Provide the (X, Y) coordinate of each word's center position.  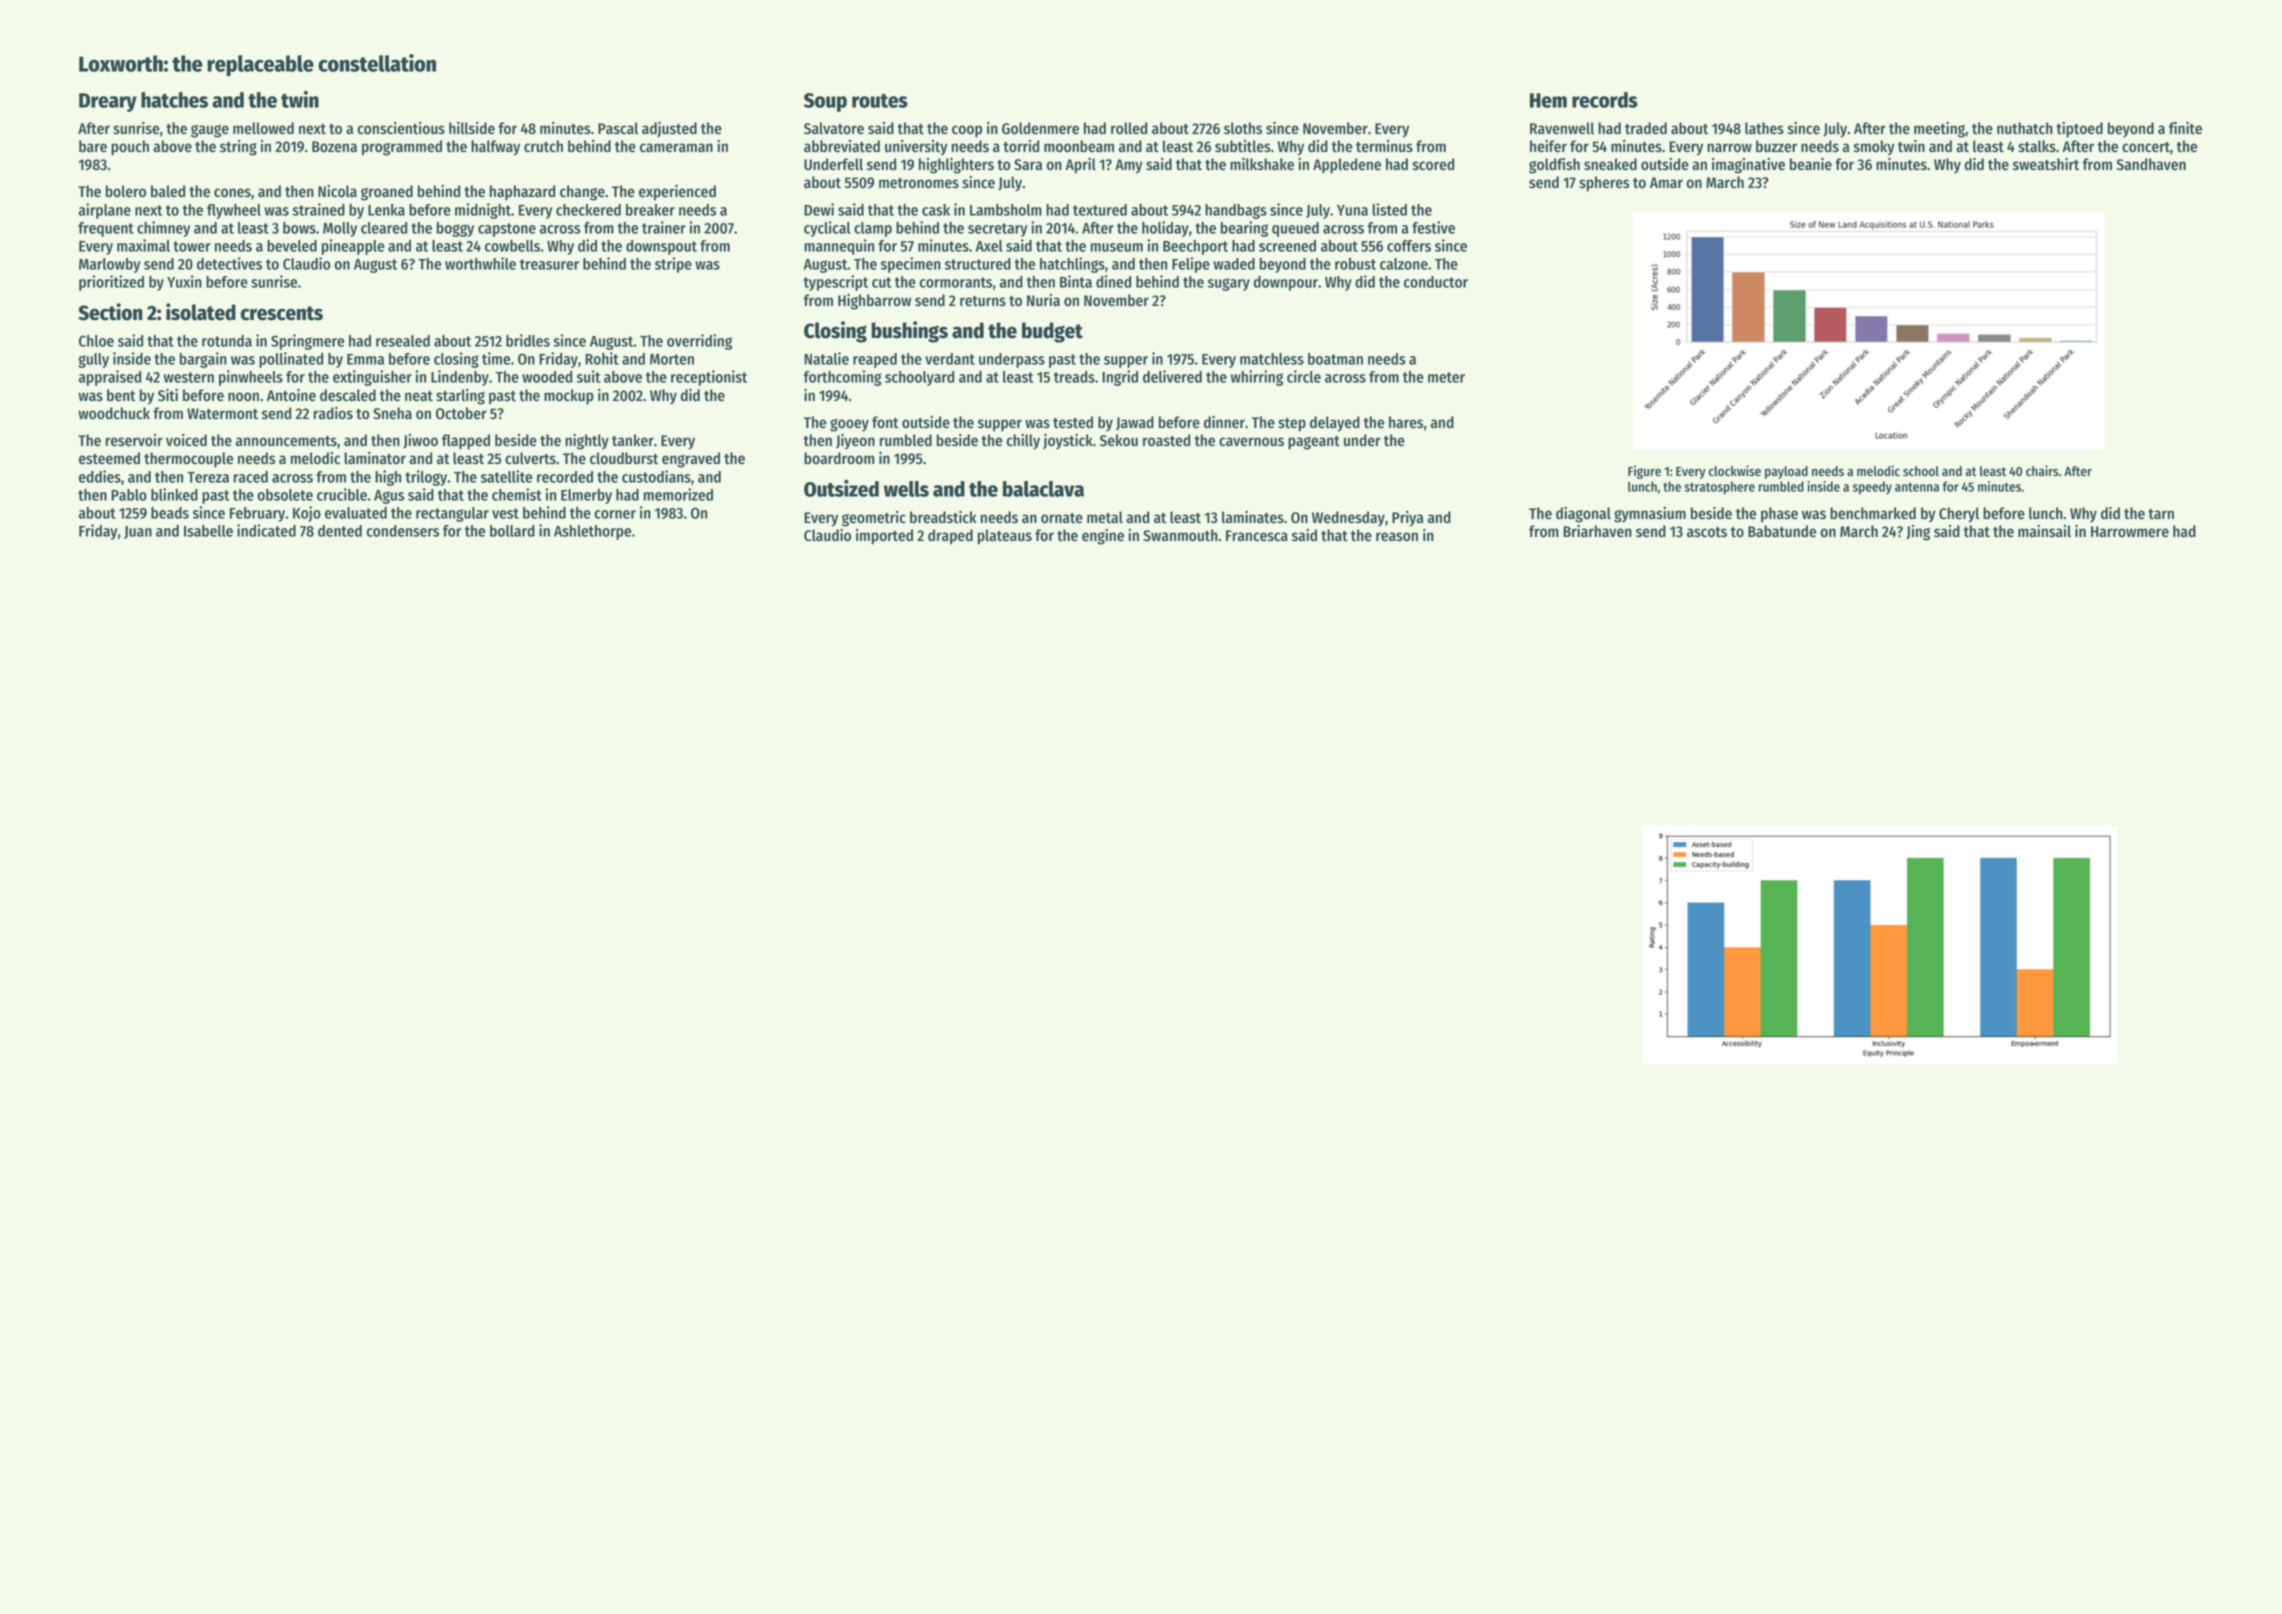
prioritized (111, 283)
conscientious (401, 128)
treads (1074, 377)
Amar (1666, 183)
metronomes (919, 183)
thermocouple (188, 460)
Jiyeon (855, 442)
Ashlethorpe (592, 532)
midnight (483, 211)
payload (1786, 472)
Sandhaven (2151, 164)
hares (1406, 422)
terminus (1384, 146)
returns (983, 301)
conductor (1436, 282)
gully (93, 360)
